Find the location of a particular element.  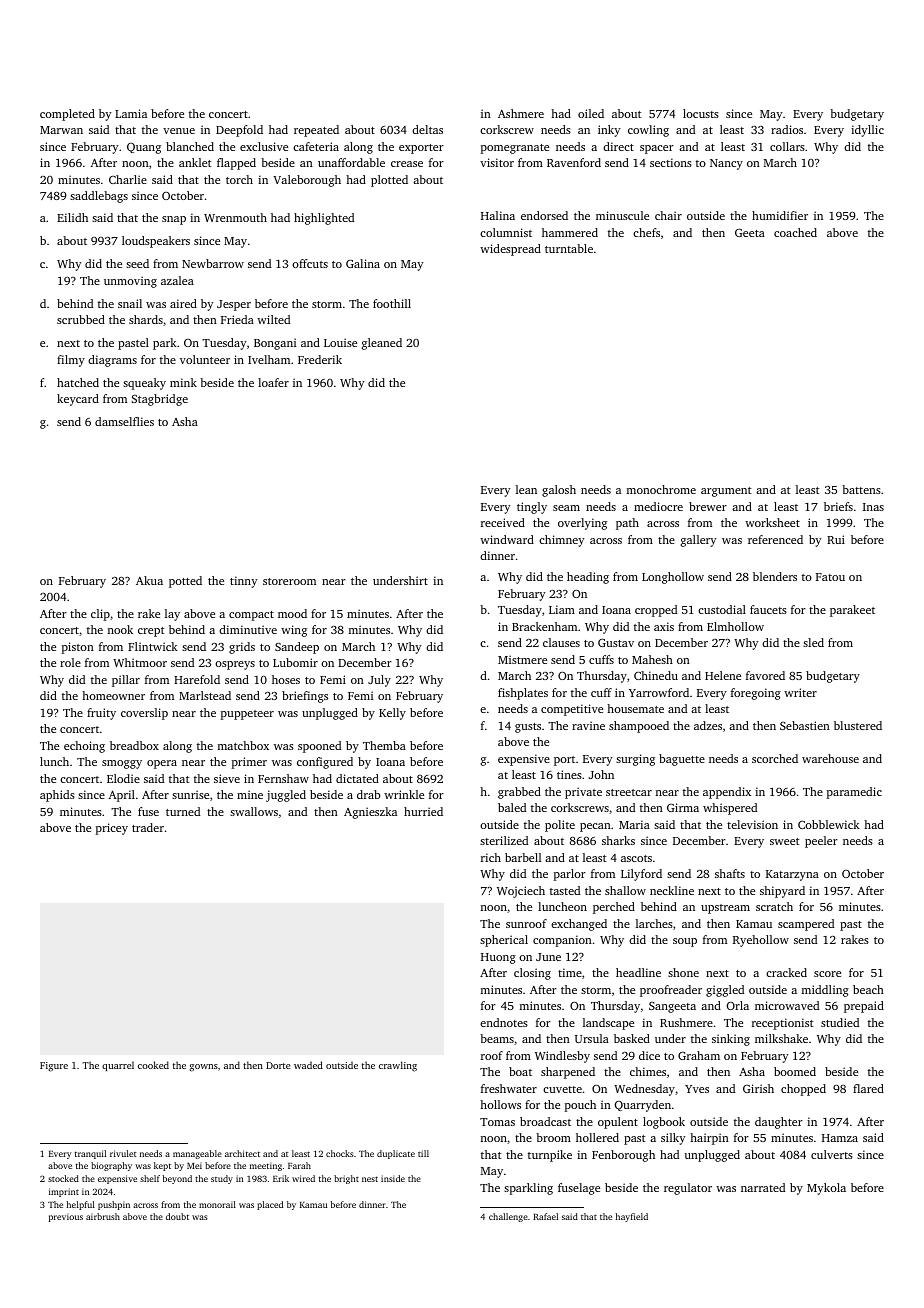

monochrome is located at coordinates (661, 489).
